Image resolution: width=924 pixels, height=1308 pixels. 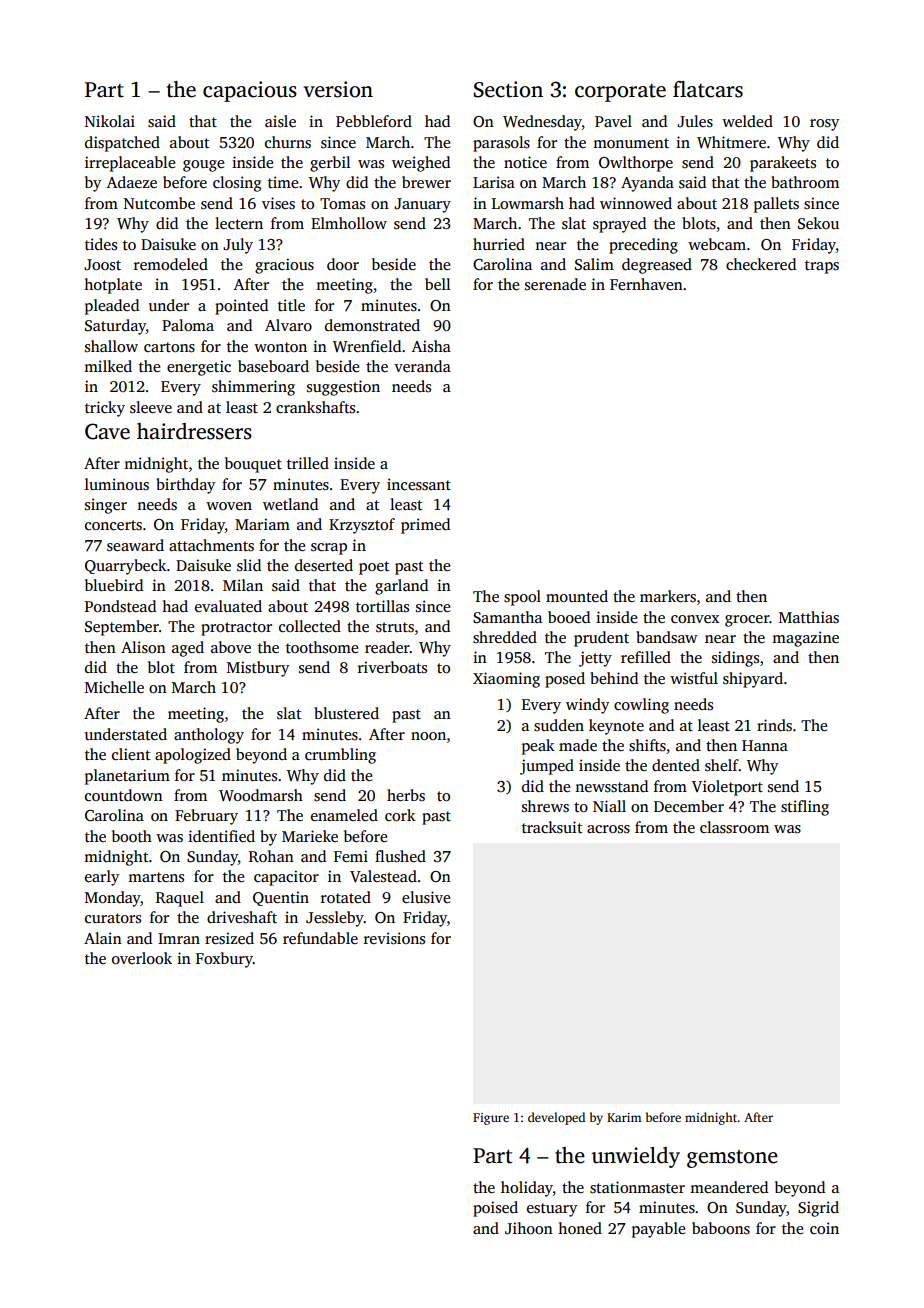 I want to click on across, so click(x=608, y=829).
